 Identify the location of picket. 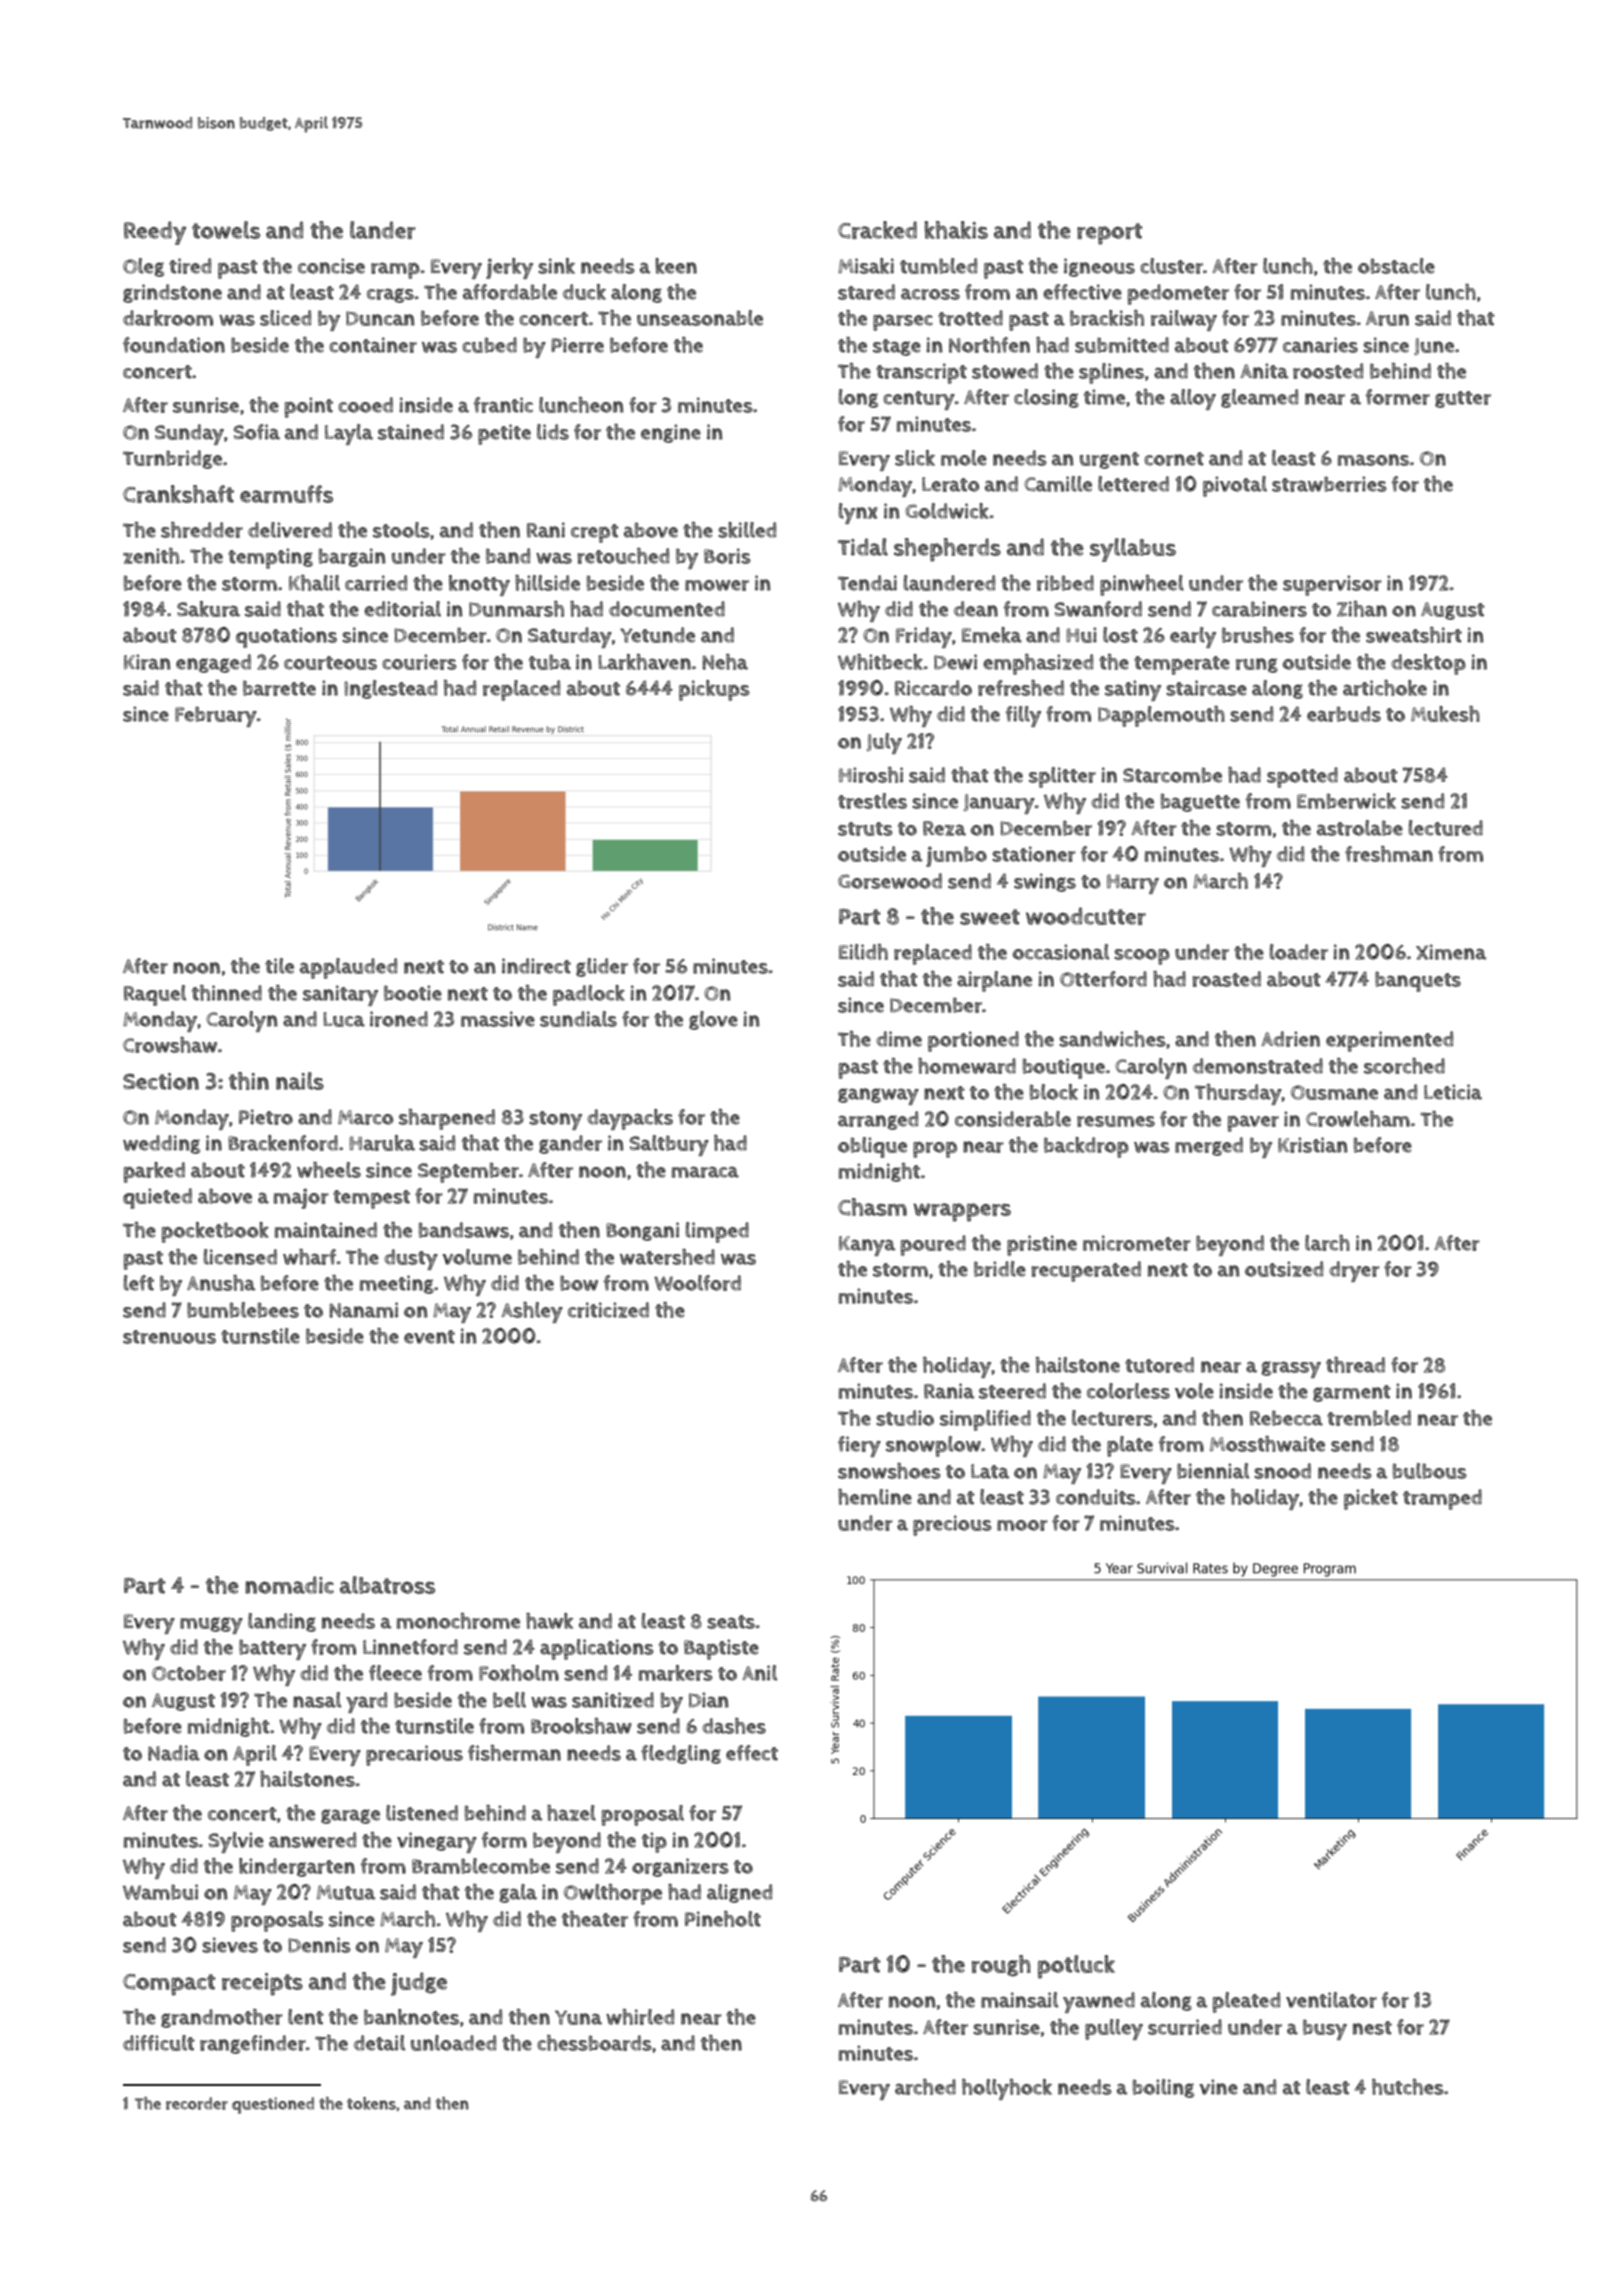
(1371, 1499).
